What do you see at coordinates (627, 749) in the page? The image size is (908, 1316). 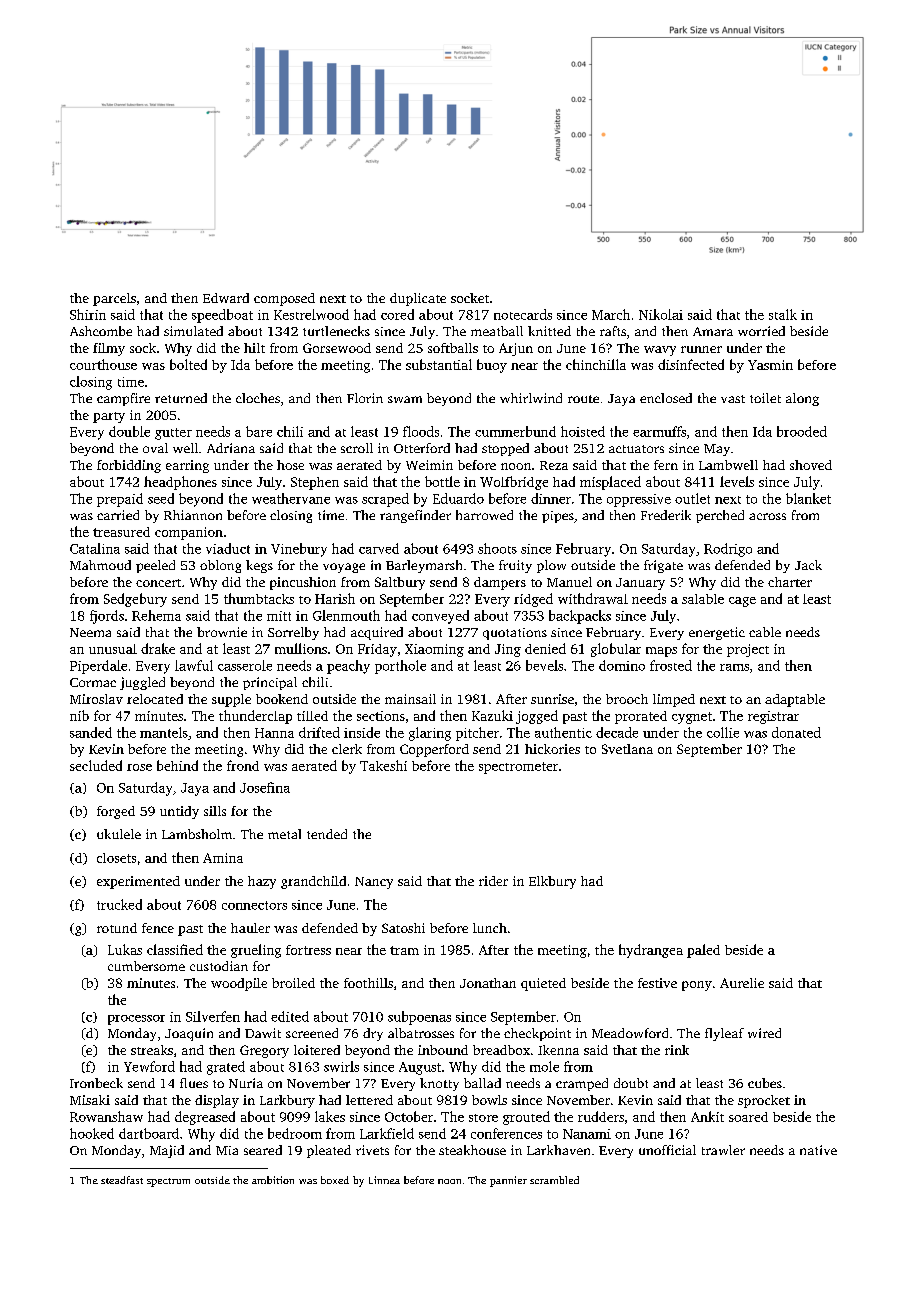 I see `Svetlana` at bounding box center [627, 749].
